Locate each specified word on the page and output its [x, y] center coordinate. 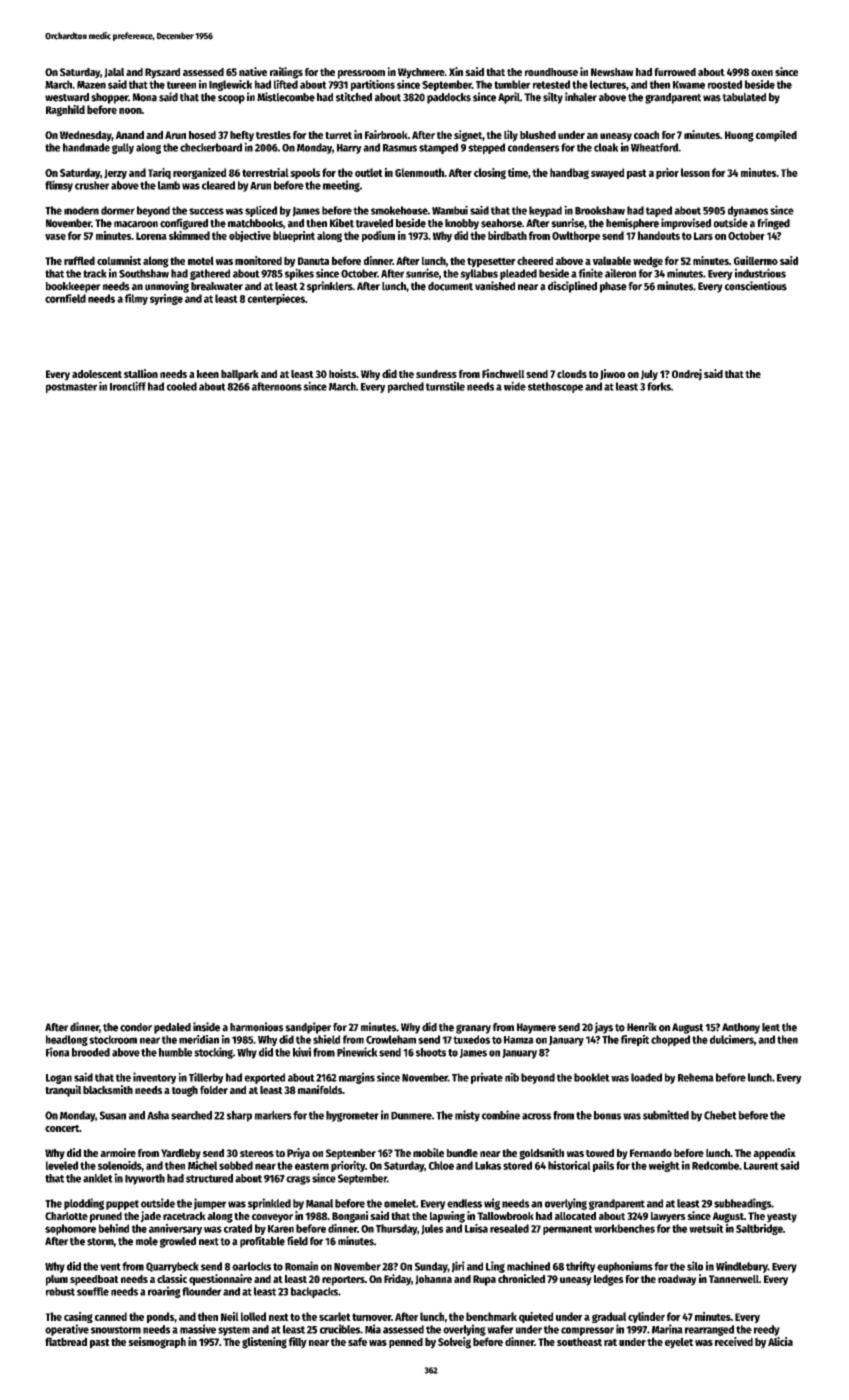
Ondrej [687, 375]
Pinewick [357, 1052]
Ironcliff [128, 386]
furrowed [675, 72]
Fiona [58, 1052]
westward [67, 97]
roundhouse [551, 72]
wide [515, 386]
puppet [122, 1205]
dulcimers [732, 1039]
